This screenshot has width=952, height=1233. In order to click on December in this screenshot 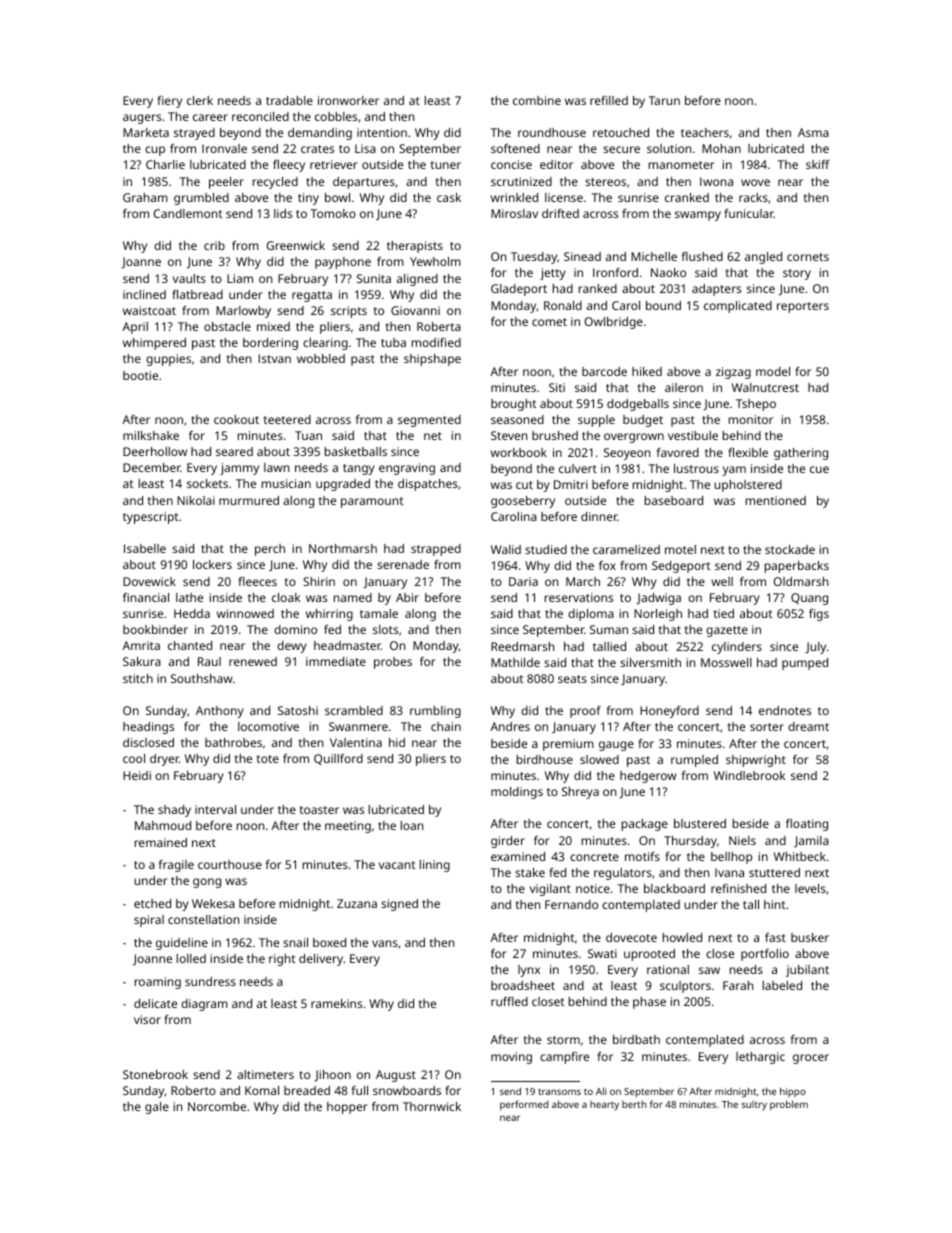, I will do `click(152, 467)`.
